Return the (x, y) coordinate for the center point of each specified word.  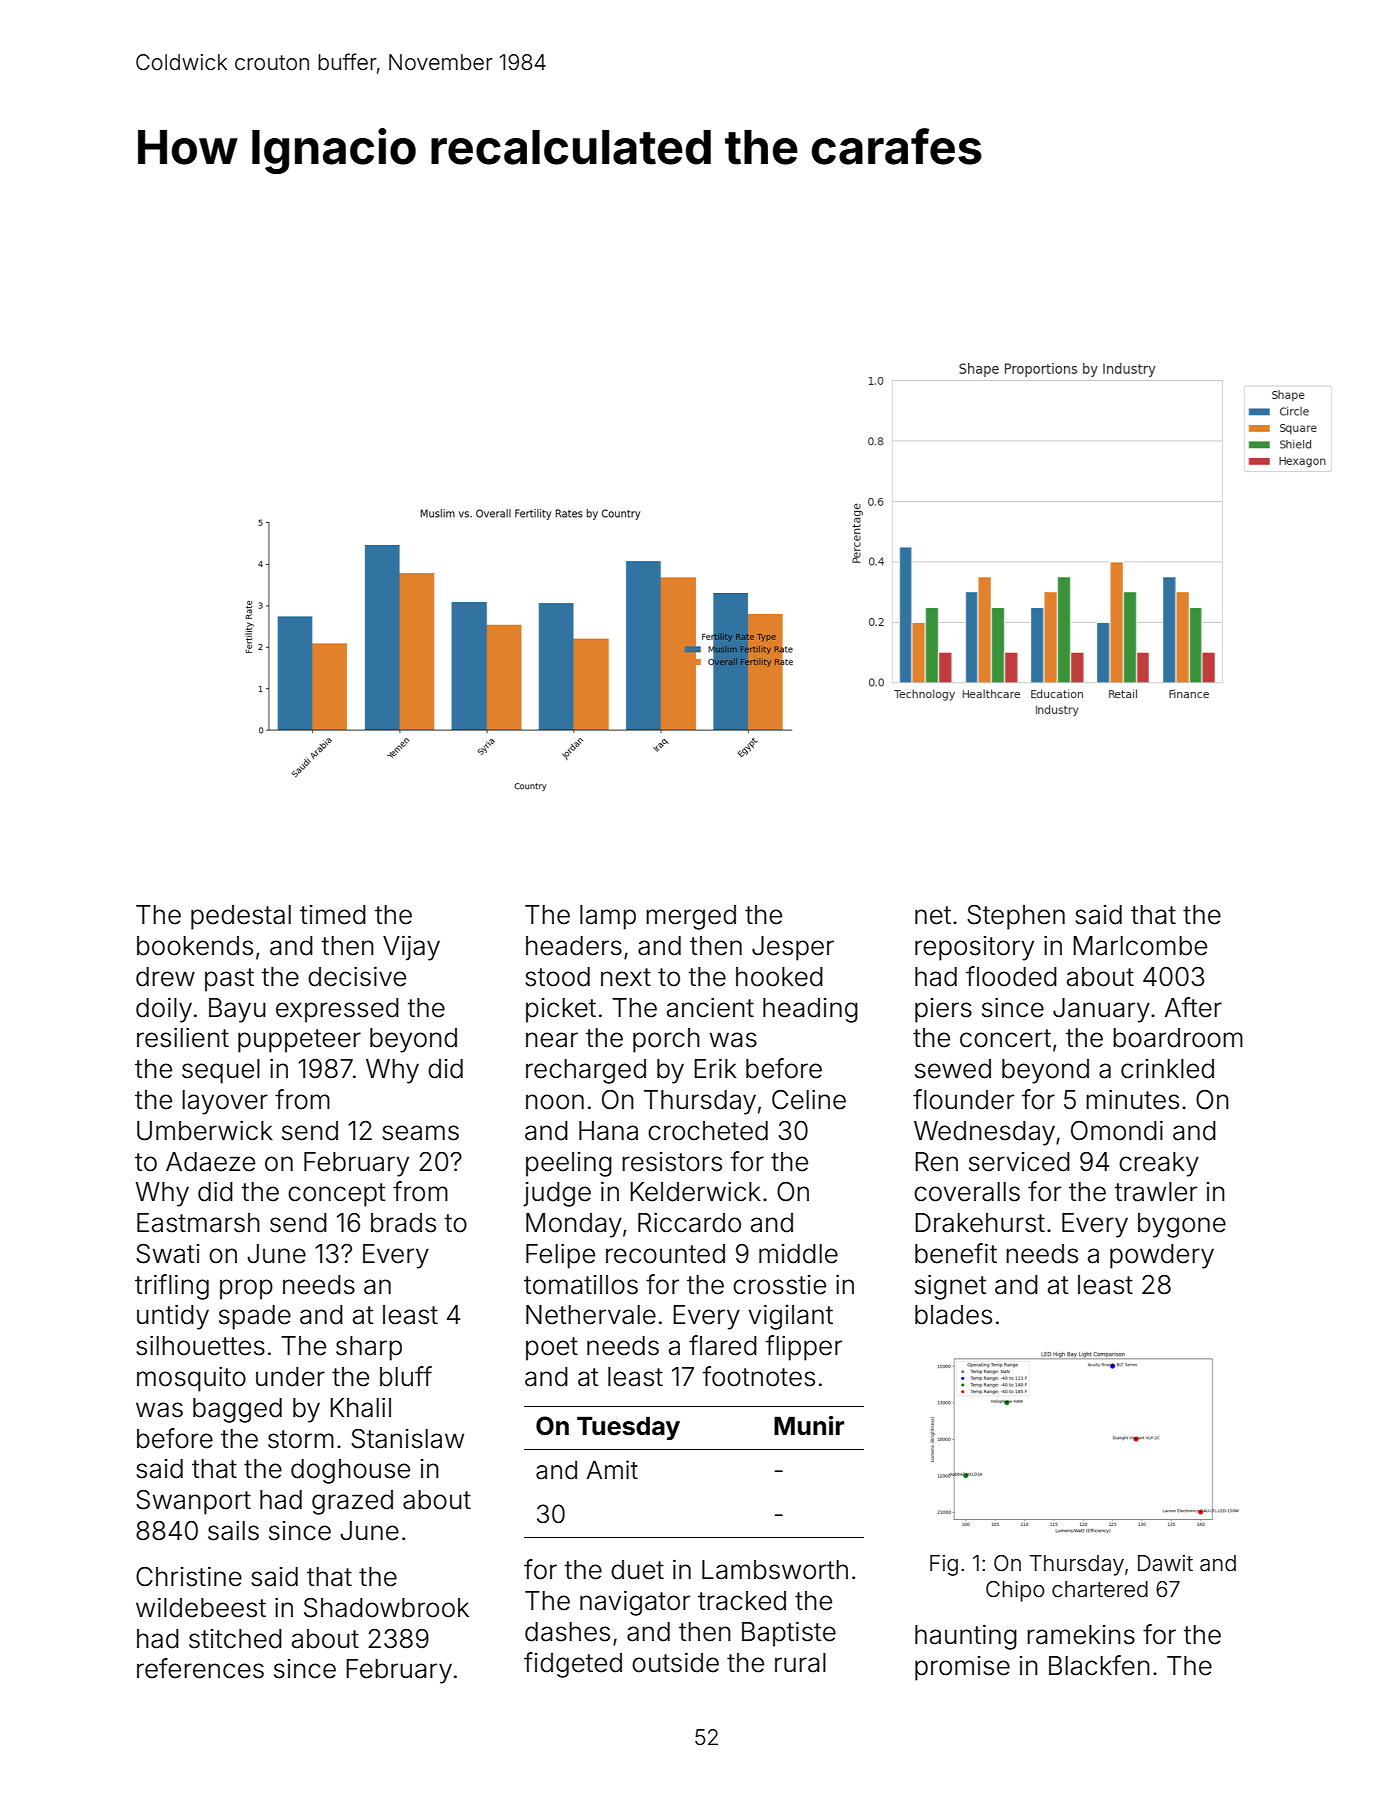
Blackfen (1099, 1665)
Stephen (1016, 917)
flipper (804, 1348)
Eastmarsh (198, 1223)
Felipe (560, 1256)
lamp (608, 917)
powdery (1162, 1256)
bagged (237, 1410)
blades (953, 1315)
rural (800, 1663)
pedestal (241, 917)
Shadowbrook (386, 1608)
